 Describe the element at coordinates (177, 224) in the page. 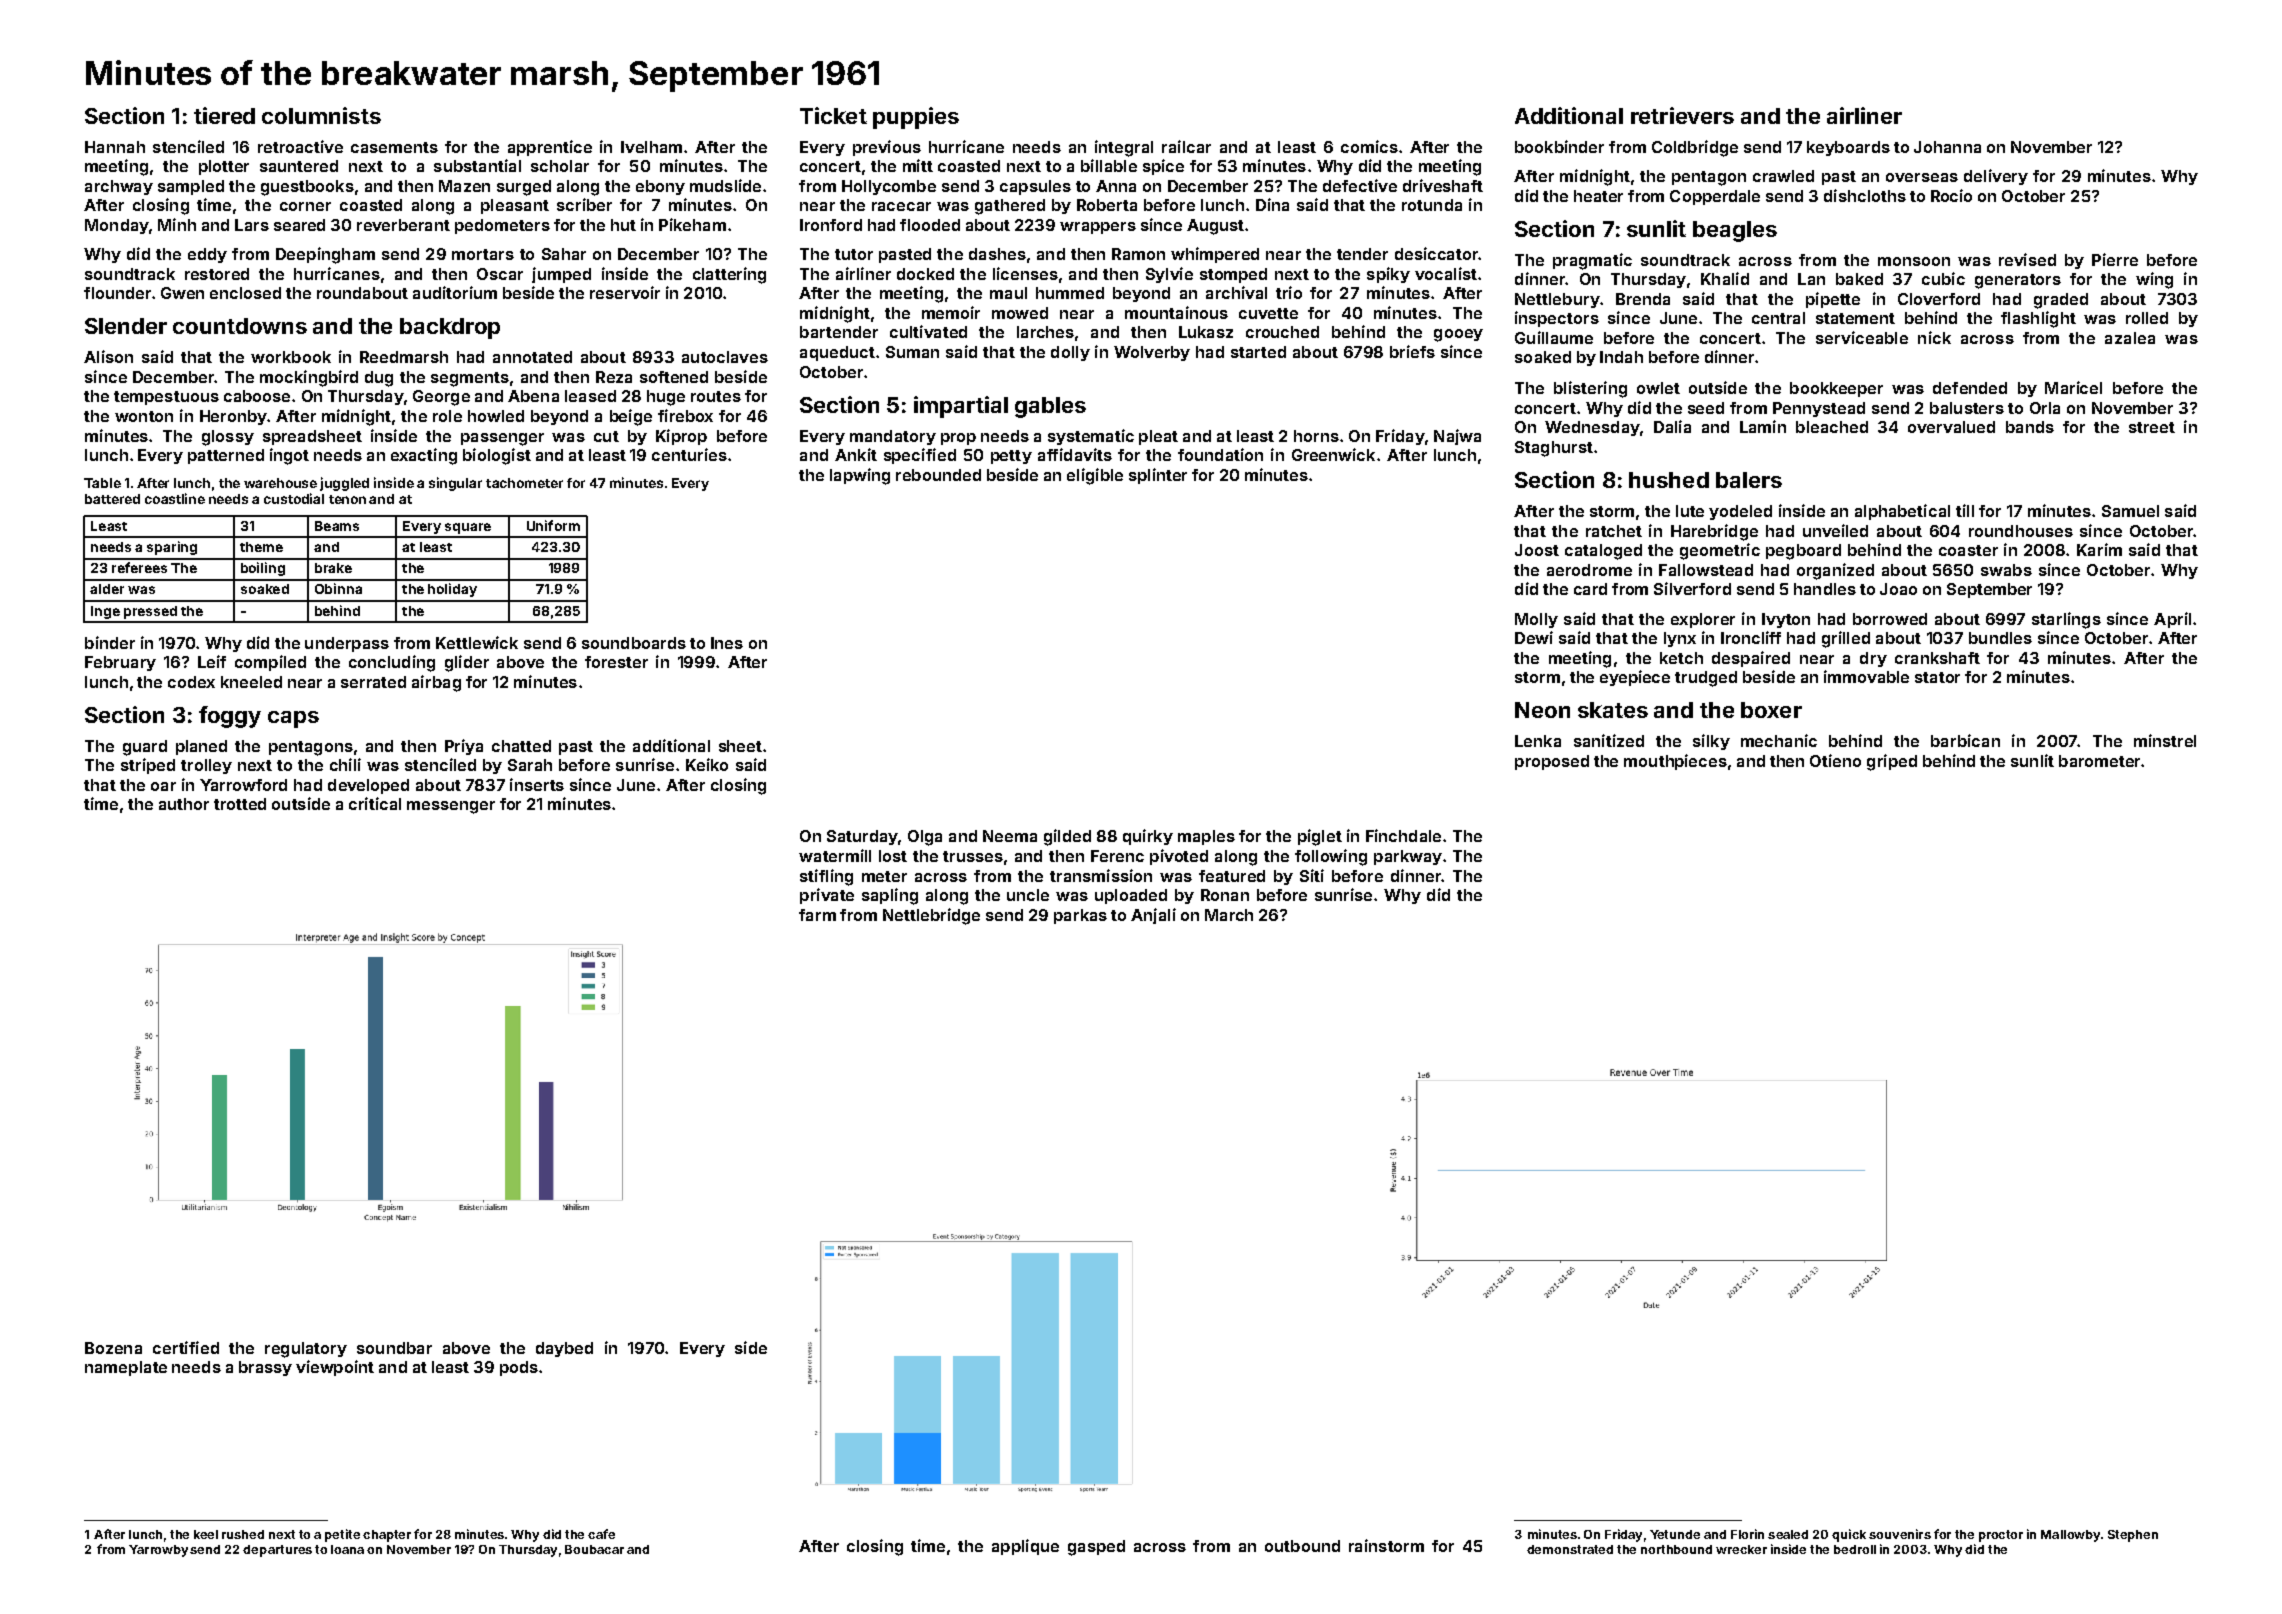

I see `Minh` at that location.
